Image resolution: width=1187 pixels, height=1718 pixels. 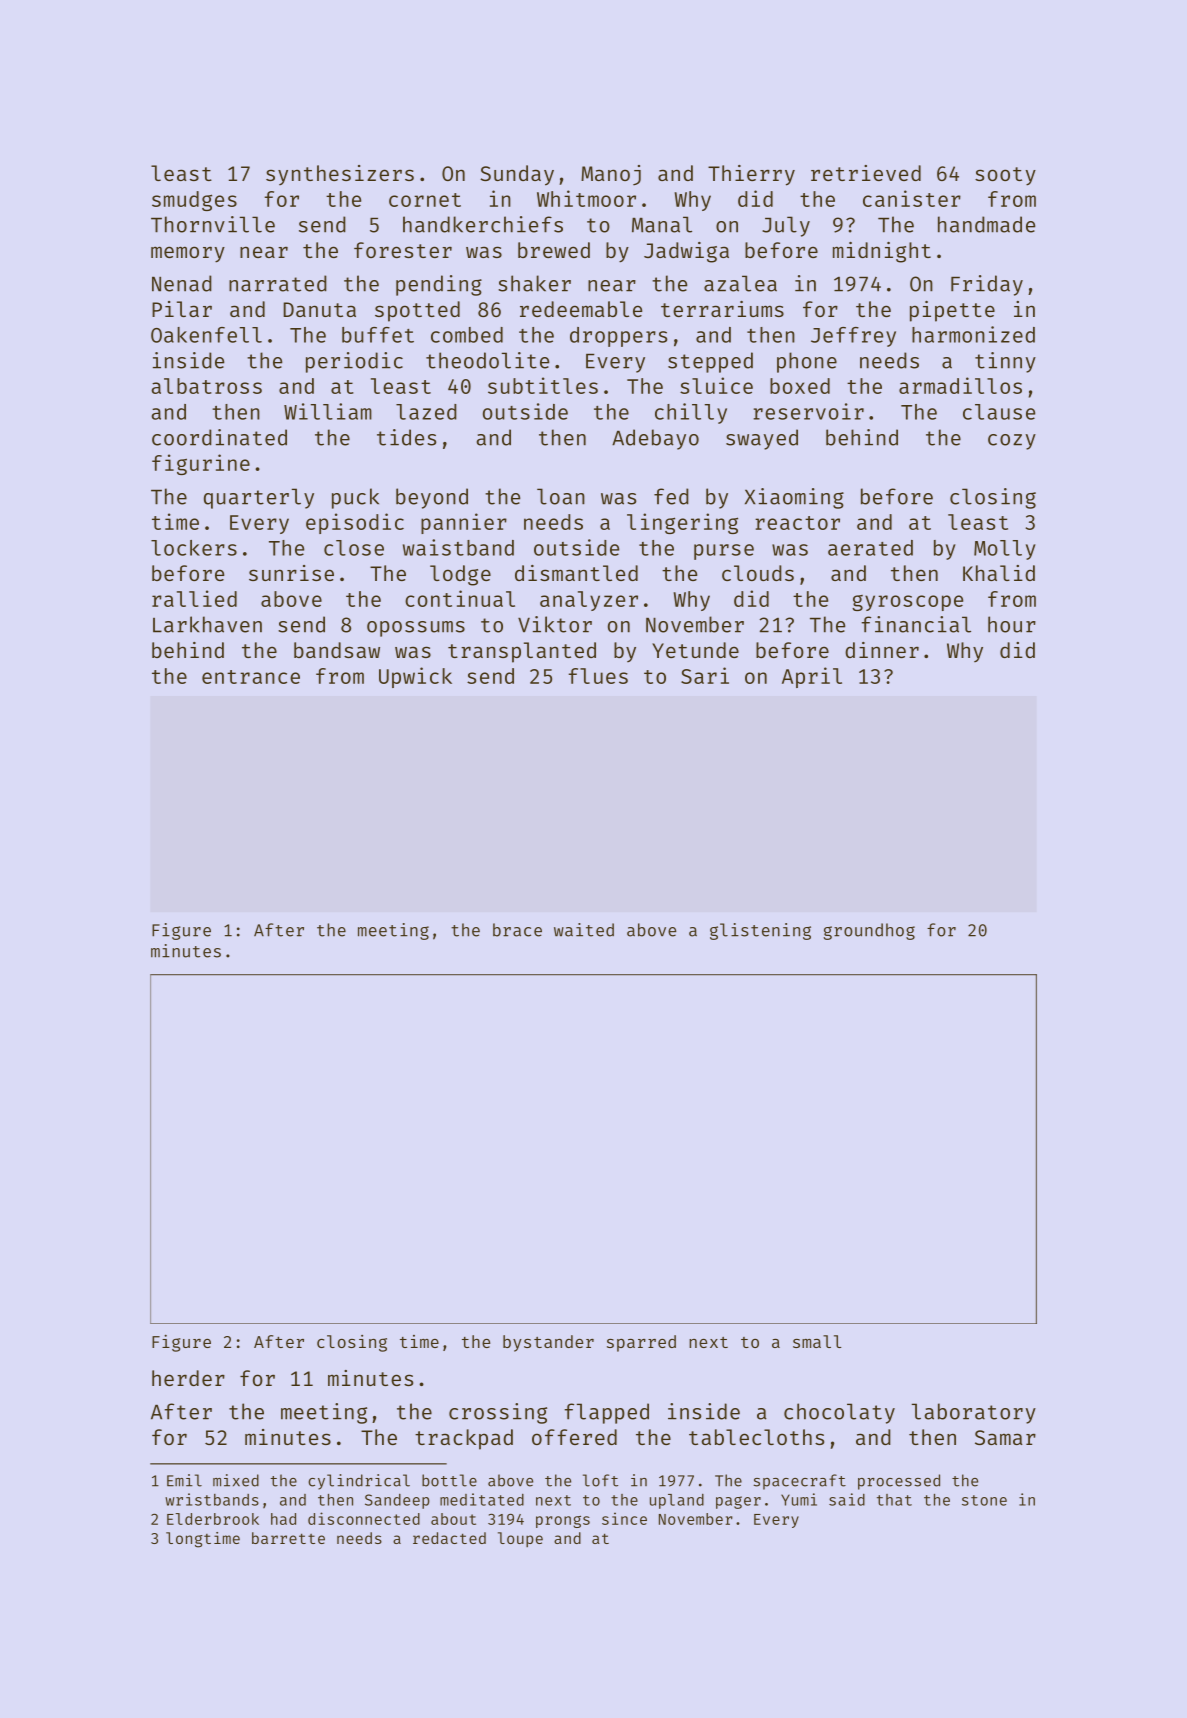 What do you see at coordinates (584, 930) in the screenshot?
I see `waited` at bounding box center [584, 930].
